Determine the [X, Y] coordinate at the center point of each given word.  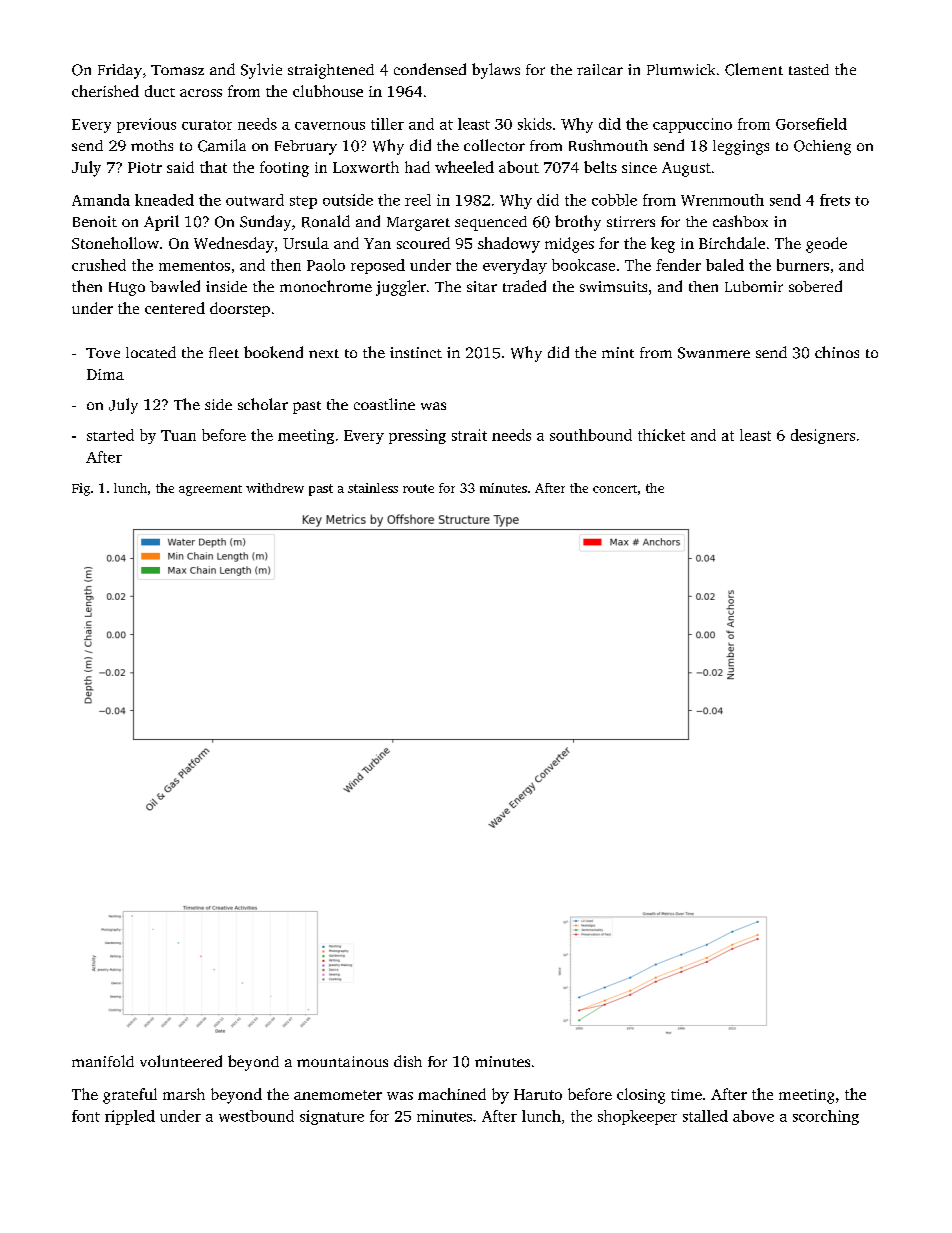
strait [469, 435]
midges [569, 245]
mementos [194, 266]
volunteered [181, 1061]
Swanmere [714, 353]
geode [826, 245]
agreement [210, 490]
